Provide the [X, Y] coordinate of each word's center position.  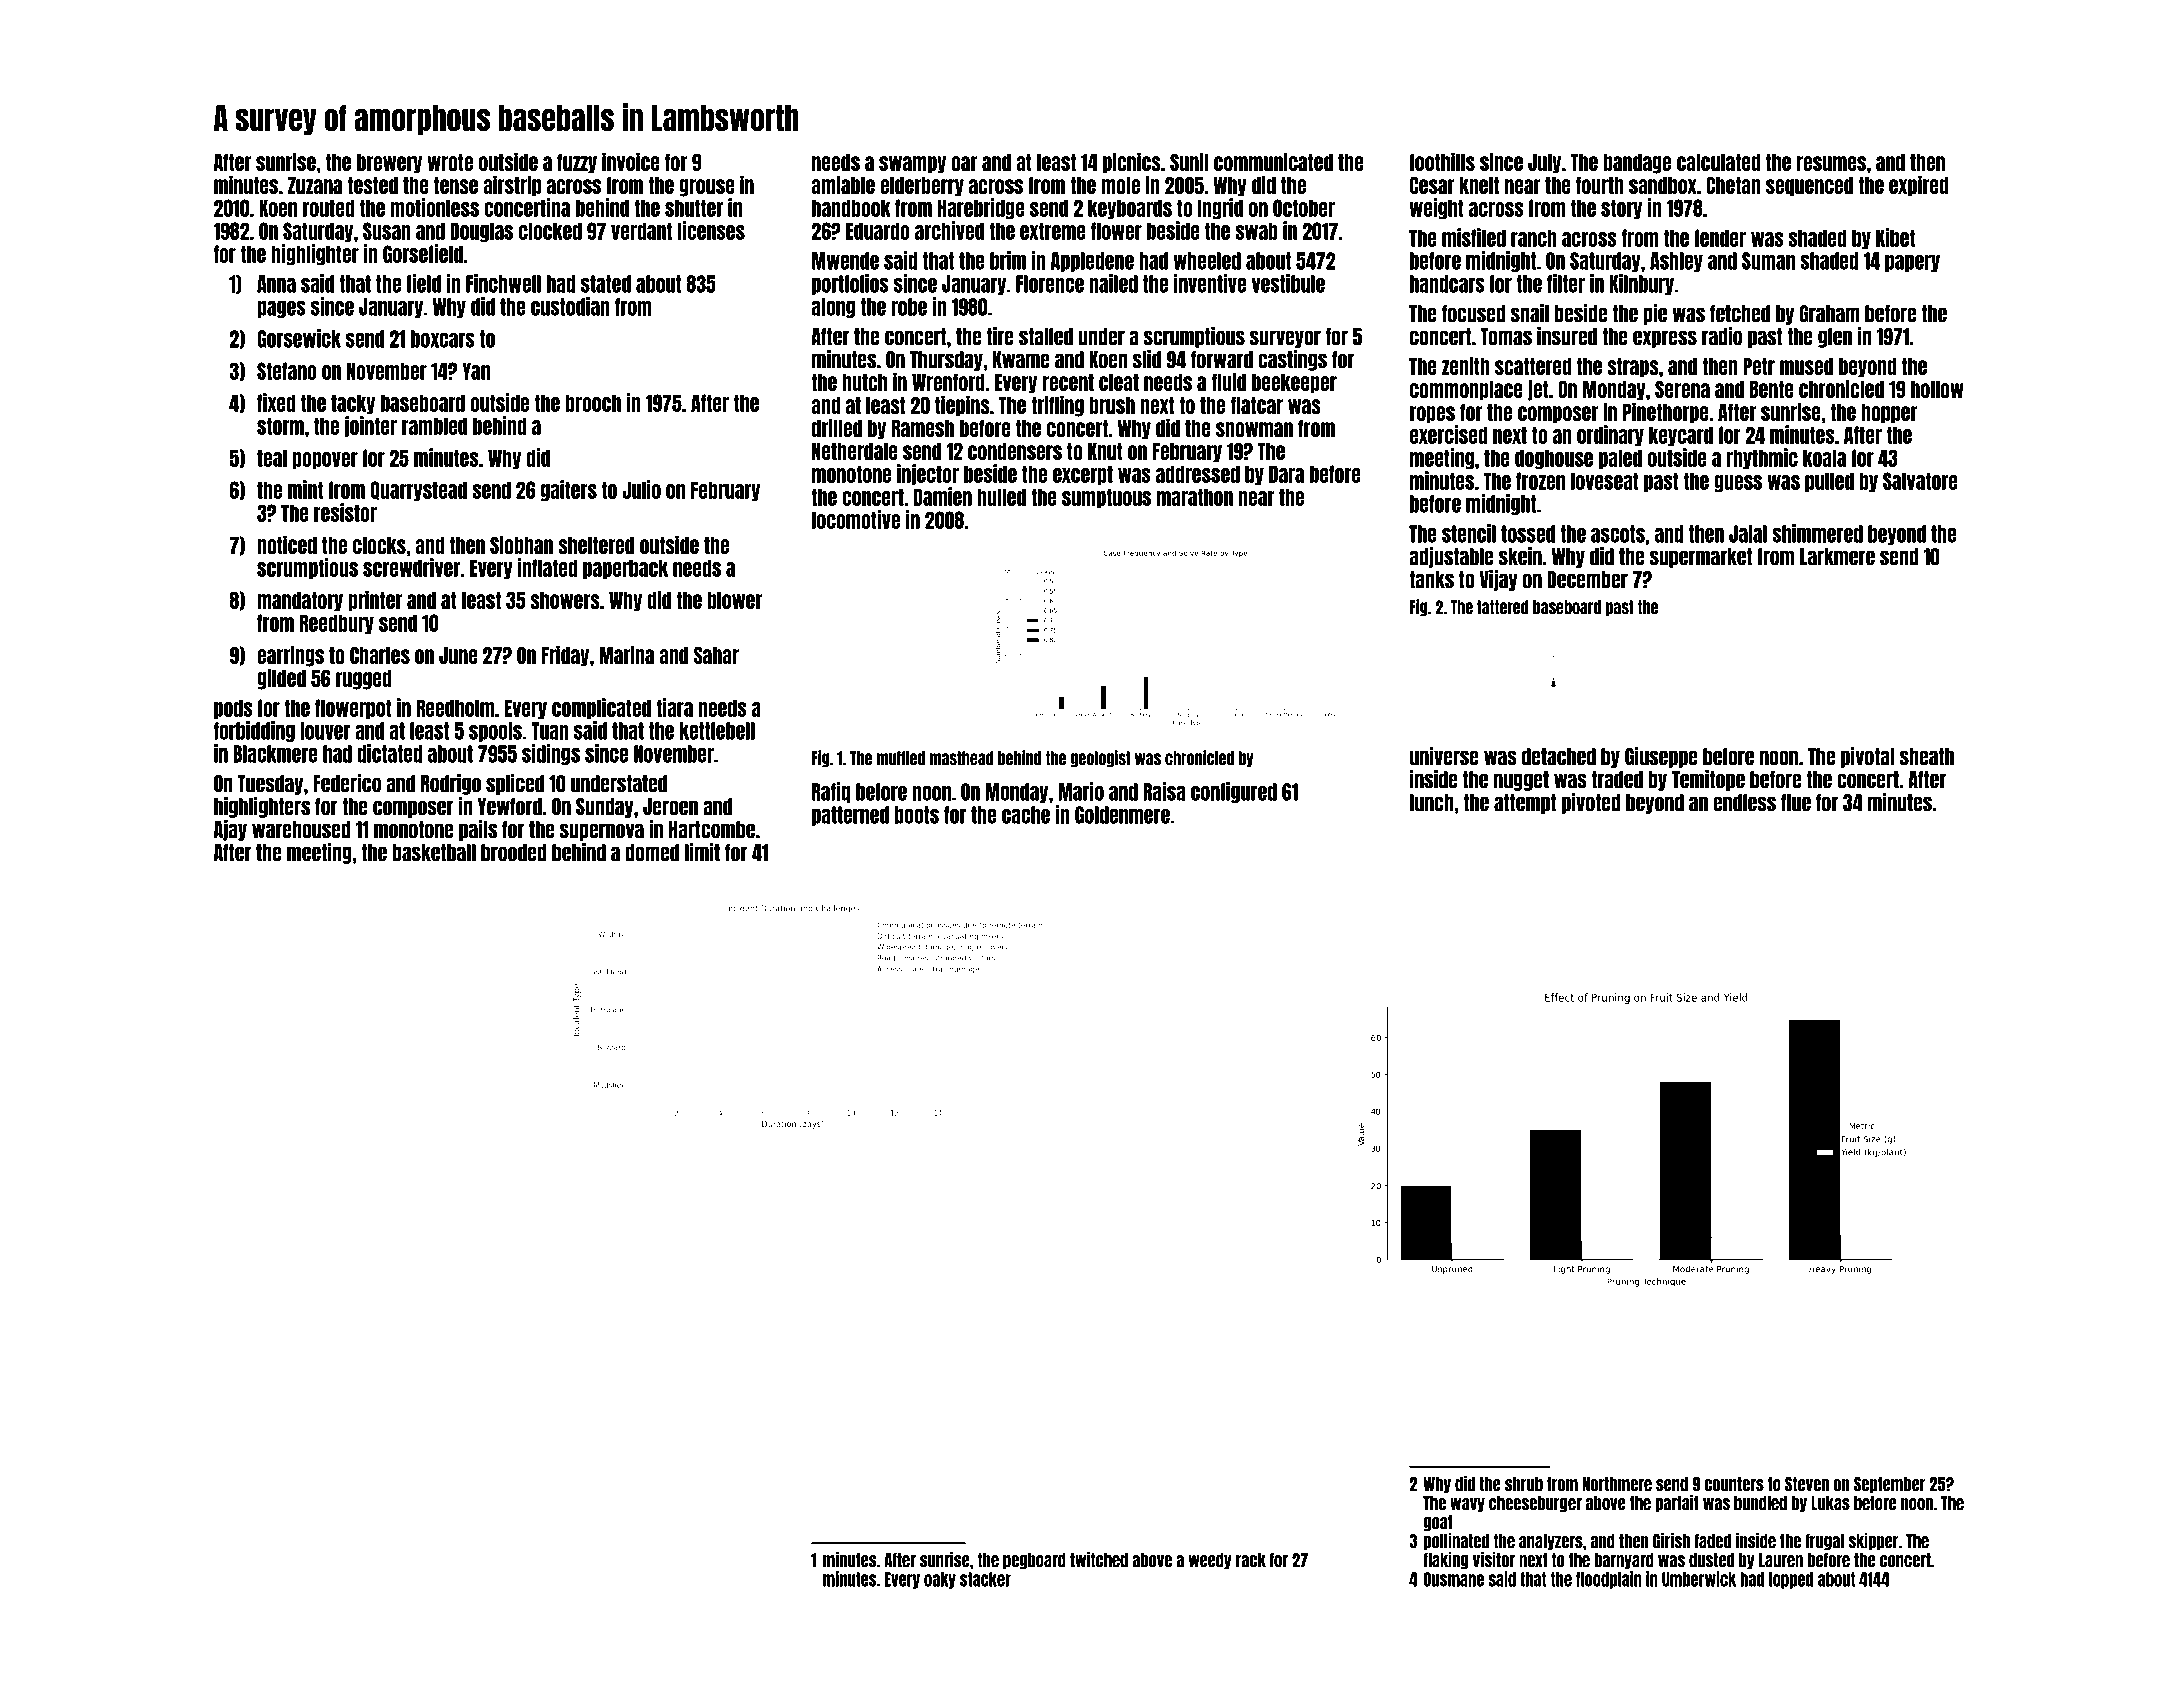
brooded [514, 853]
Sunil [1189, 161]
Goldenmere [1122, 815]
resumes [1831, 163]
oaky [940, 1580]
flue [1796, 803]
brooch [593, 403]
